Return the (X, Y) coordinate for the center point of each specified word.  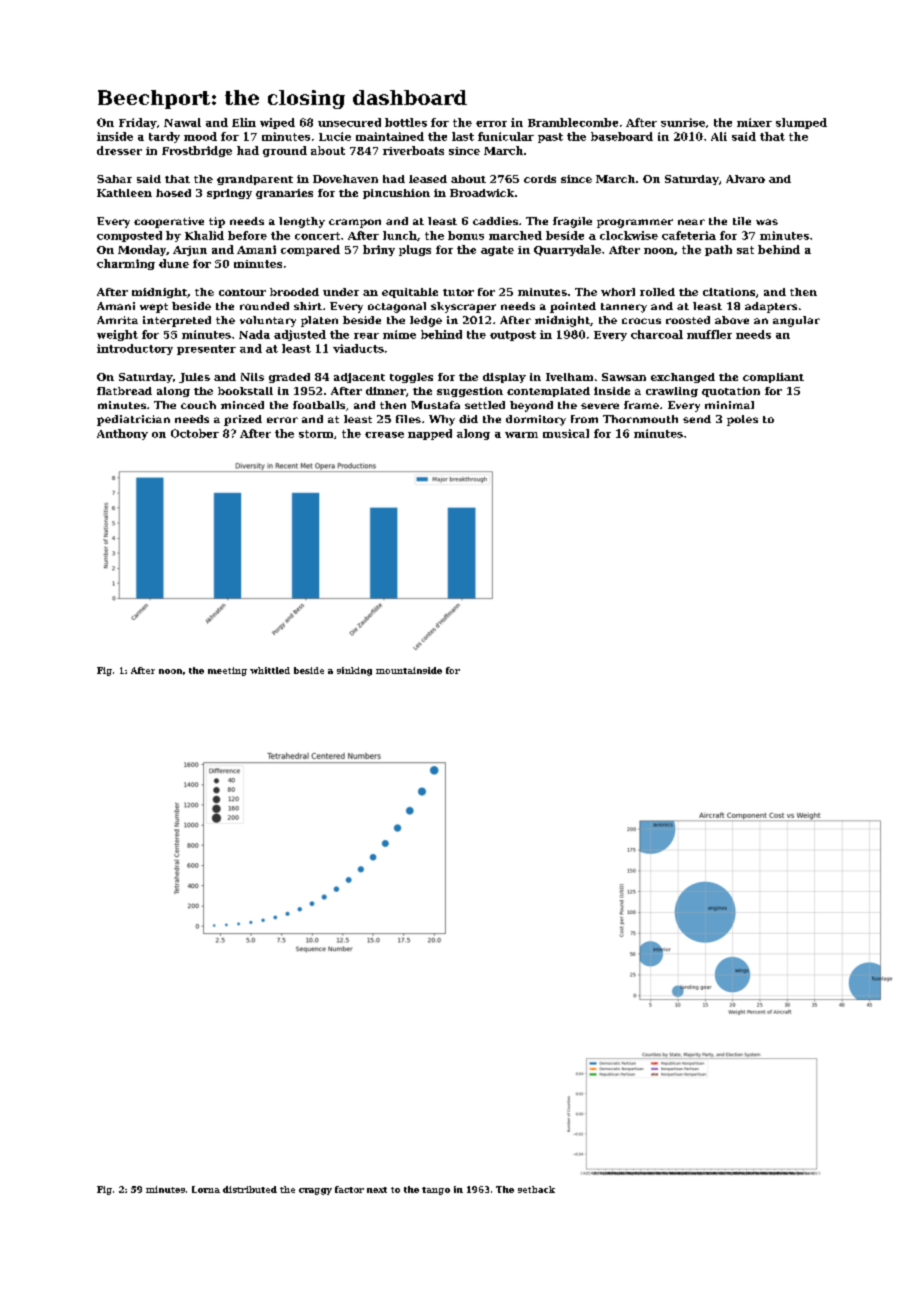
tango (436, 1191)
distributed (250, 1189)
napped (430, 434)
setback (536, 1189)
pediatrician (133, 420)
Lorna (206, 1189)
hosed (173, 193)
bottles (406, 122)
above (732, 320)
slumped (801, 123)
